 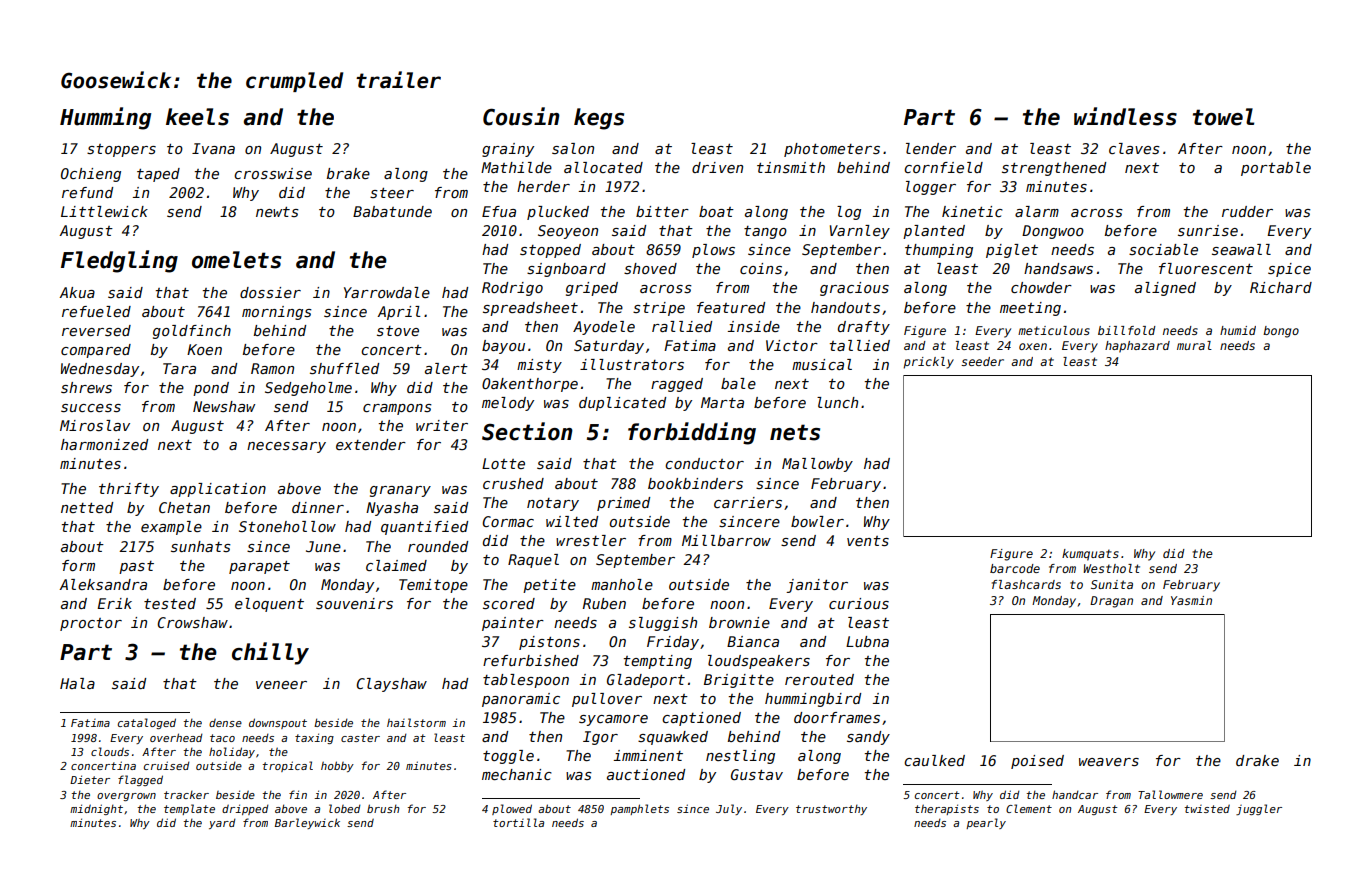 What do you see at coordinates (682, 326) in the screenshot?
I see `rallied` at bounding box center [682, 326].
